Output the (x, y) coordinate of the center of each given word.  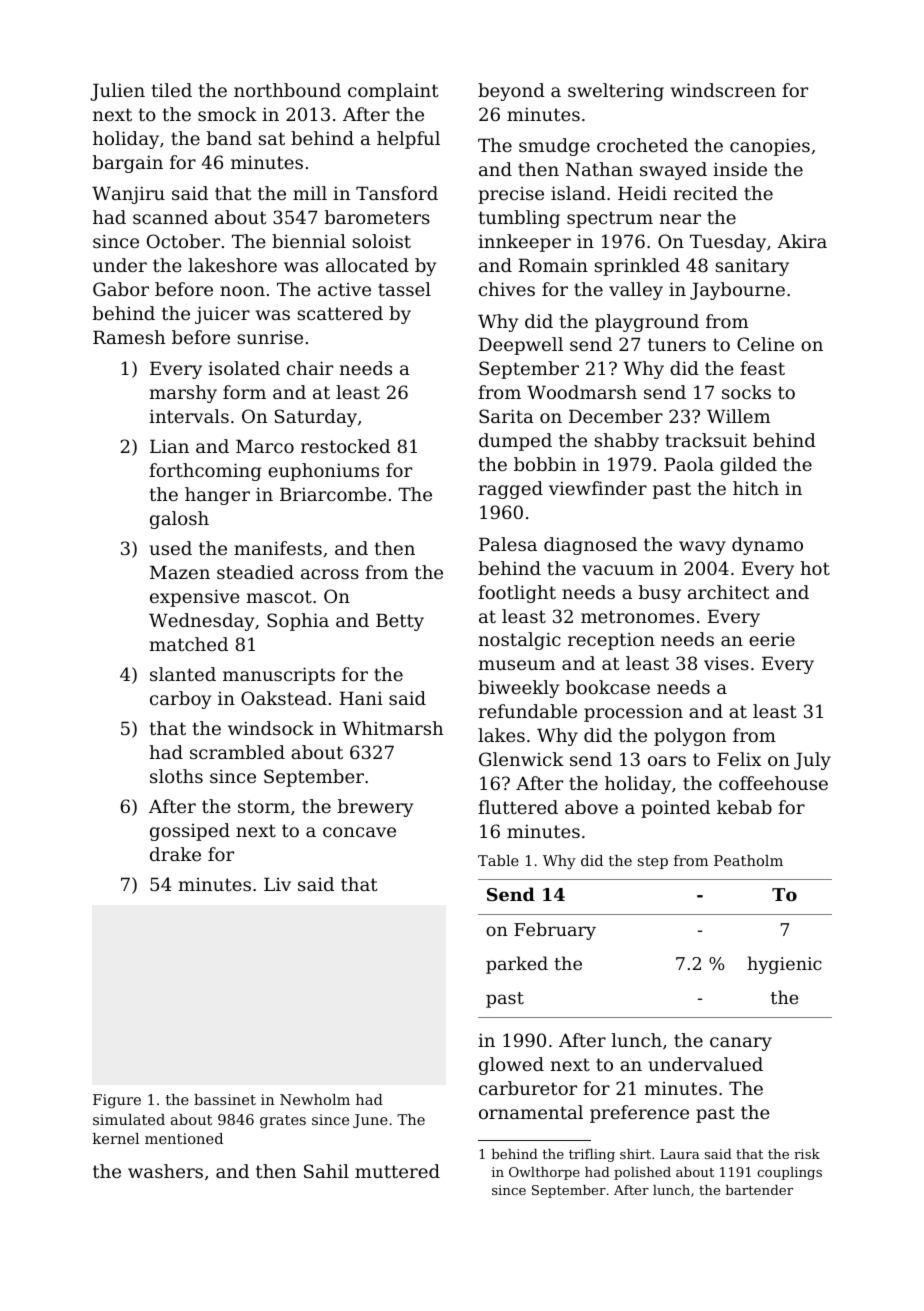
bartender (759, 1190)
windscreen (723, 90)
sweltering (616, 92)
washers (165, 1171)
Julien (117, 92)
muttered (397, 1171)
